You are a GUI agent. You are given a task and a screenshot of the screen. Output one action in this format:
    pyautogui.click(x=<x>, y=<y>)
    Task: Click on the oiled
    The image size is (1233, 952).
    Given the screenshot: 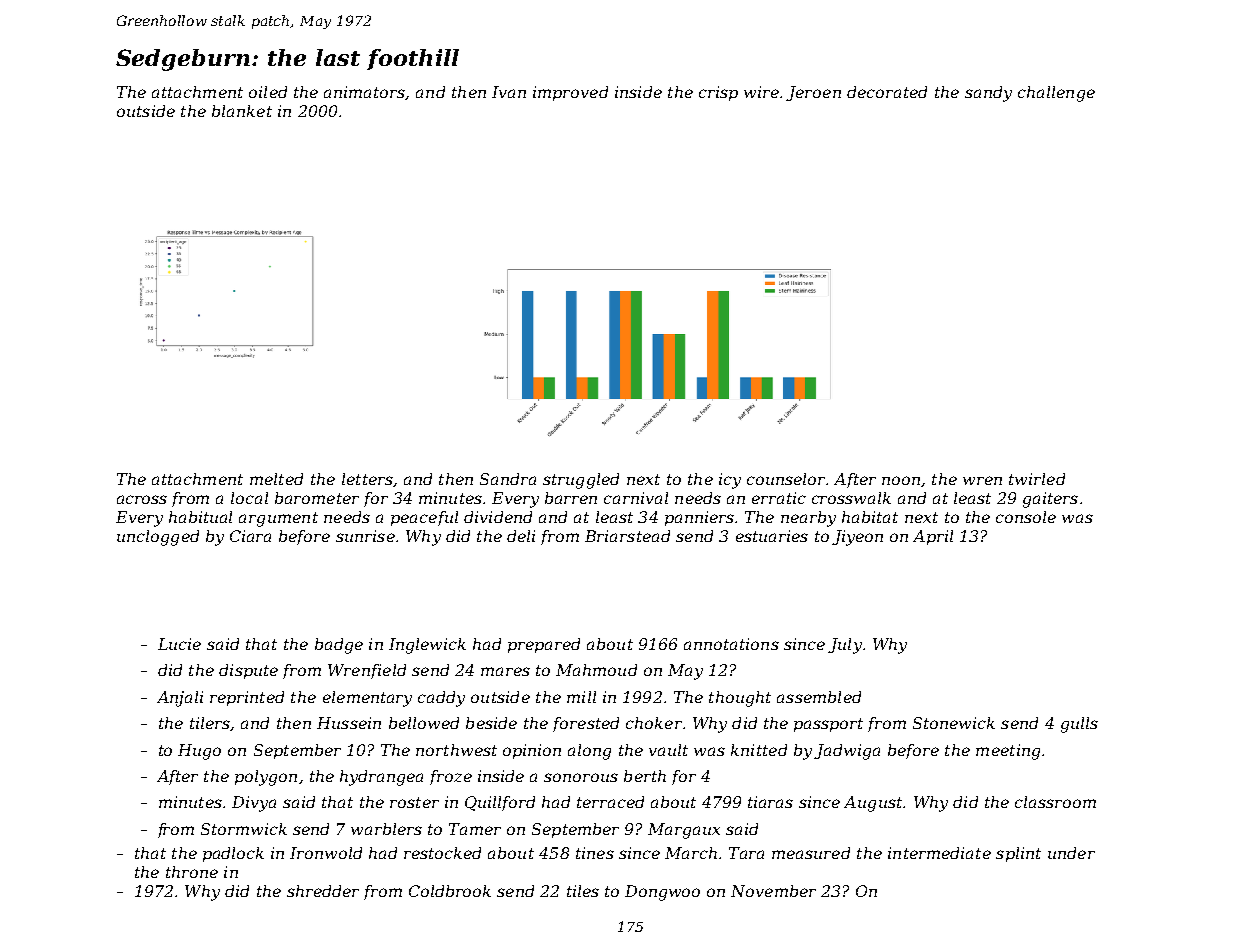 What is the action you would take?
    pyautogui.click(x=268, y=92)
